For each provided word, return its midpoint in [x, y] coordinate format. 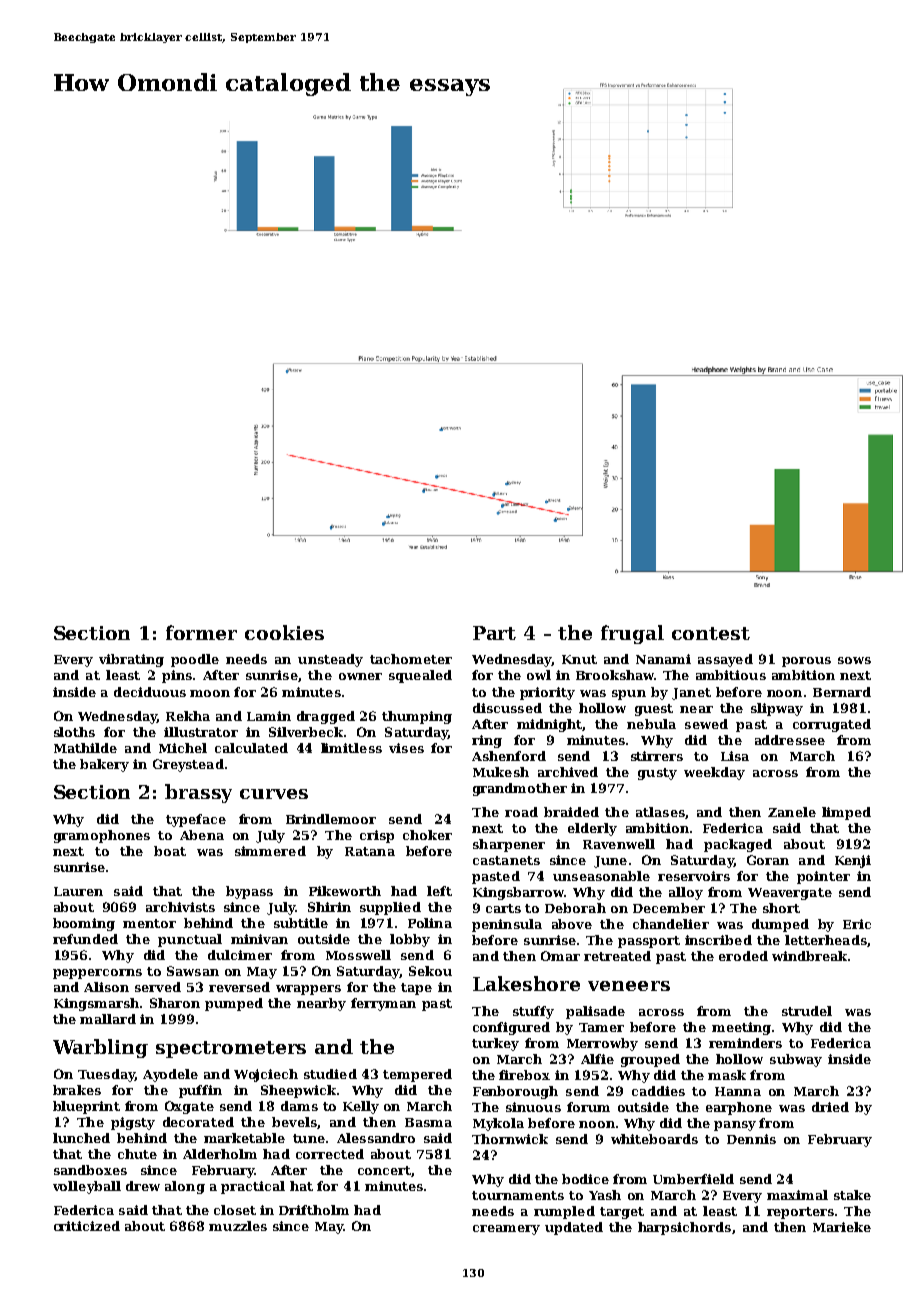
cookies [284, 632]
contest [711, 633]
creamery [506, 1230]
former [201, 632]
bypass [249, 892]
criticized [87, 1226]
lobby [410, 940]
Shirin [329, 907]
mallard [108, 1019]
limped [846, 813]
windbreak [809, 956]
